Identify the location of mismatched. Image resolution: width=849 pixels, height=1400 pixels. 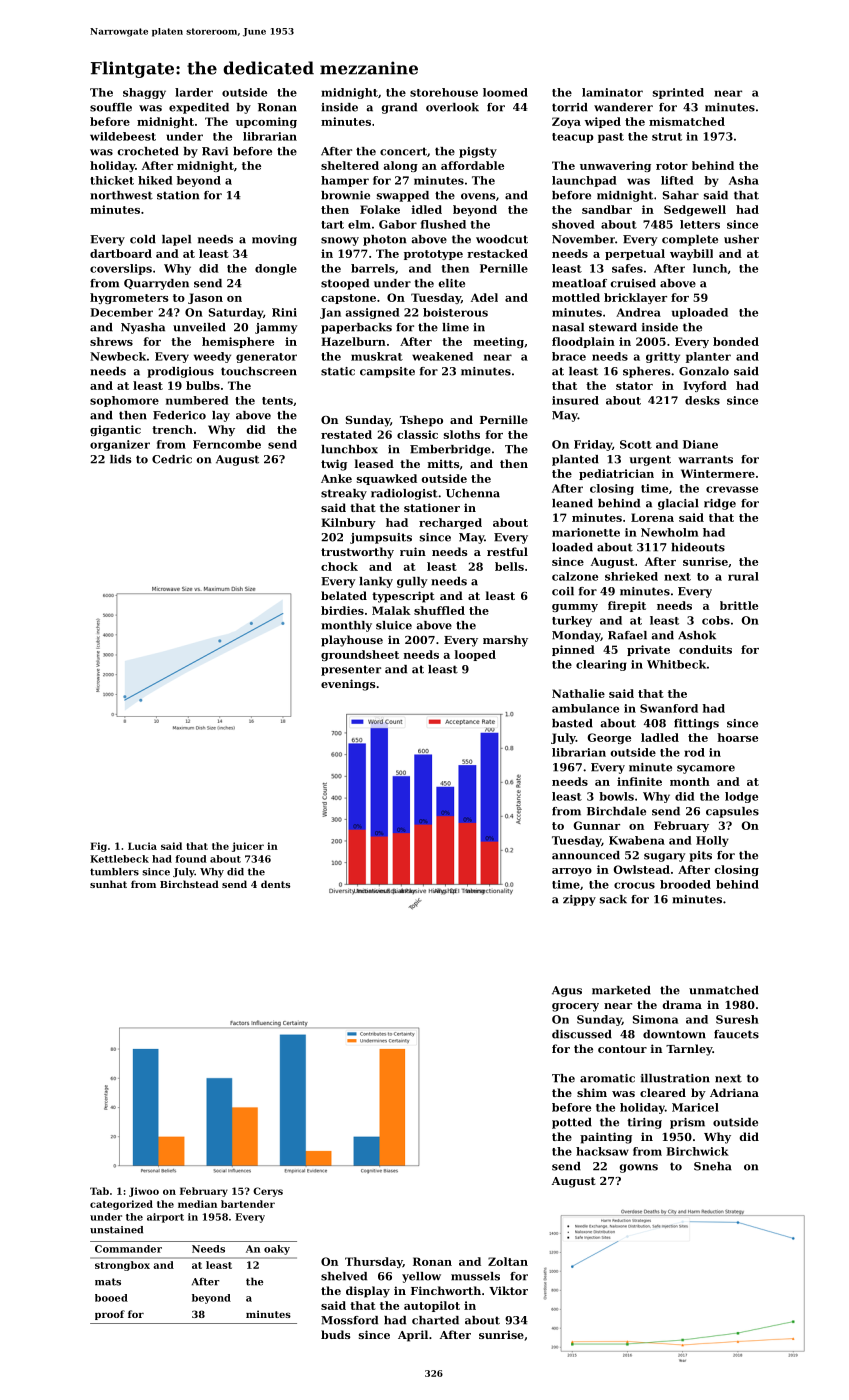
(687, 121).
